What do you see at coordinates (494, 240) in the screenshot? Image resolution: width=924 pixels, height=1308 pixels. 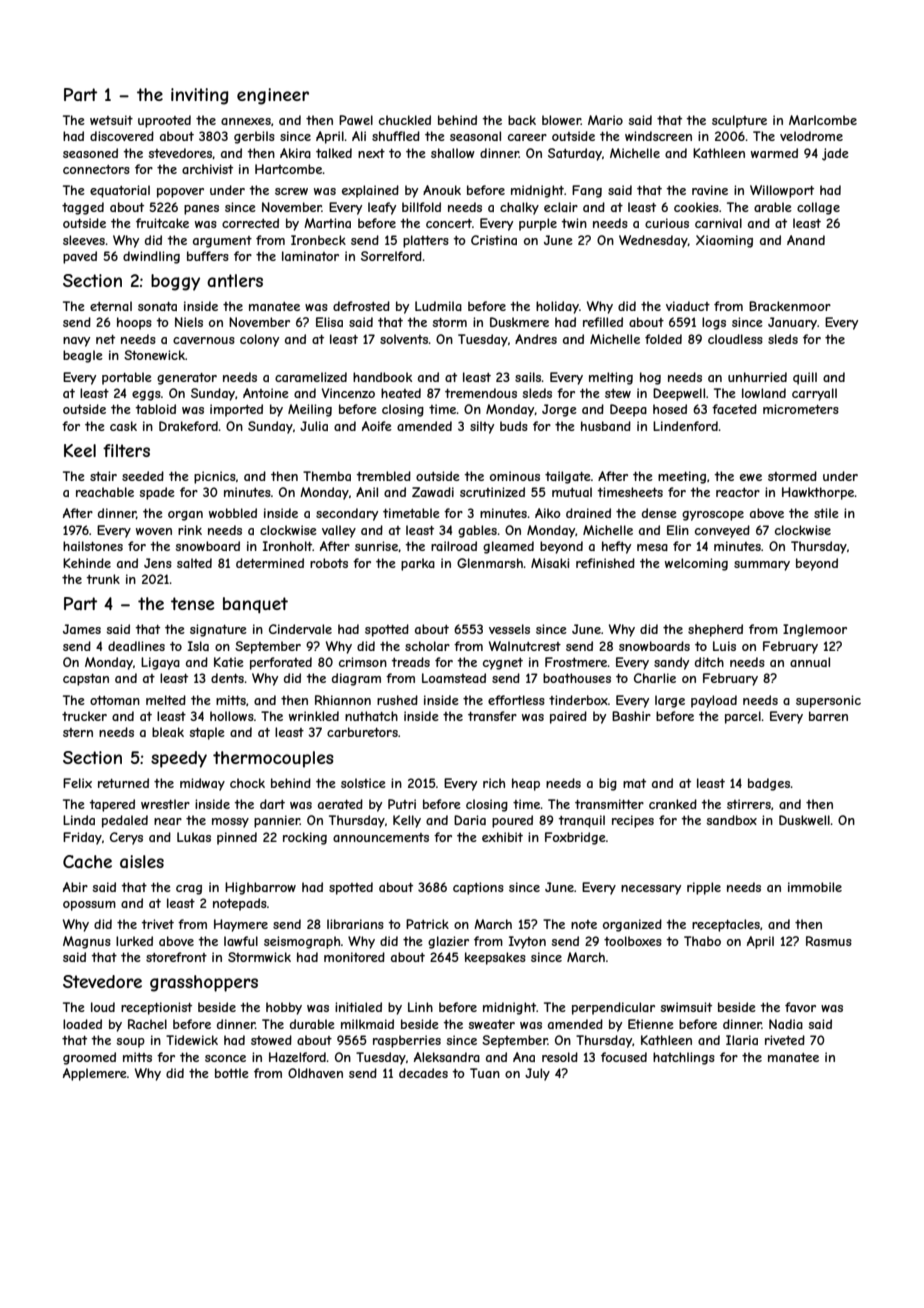 I see `Cristina` at bounding box center [494, 240].
